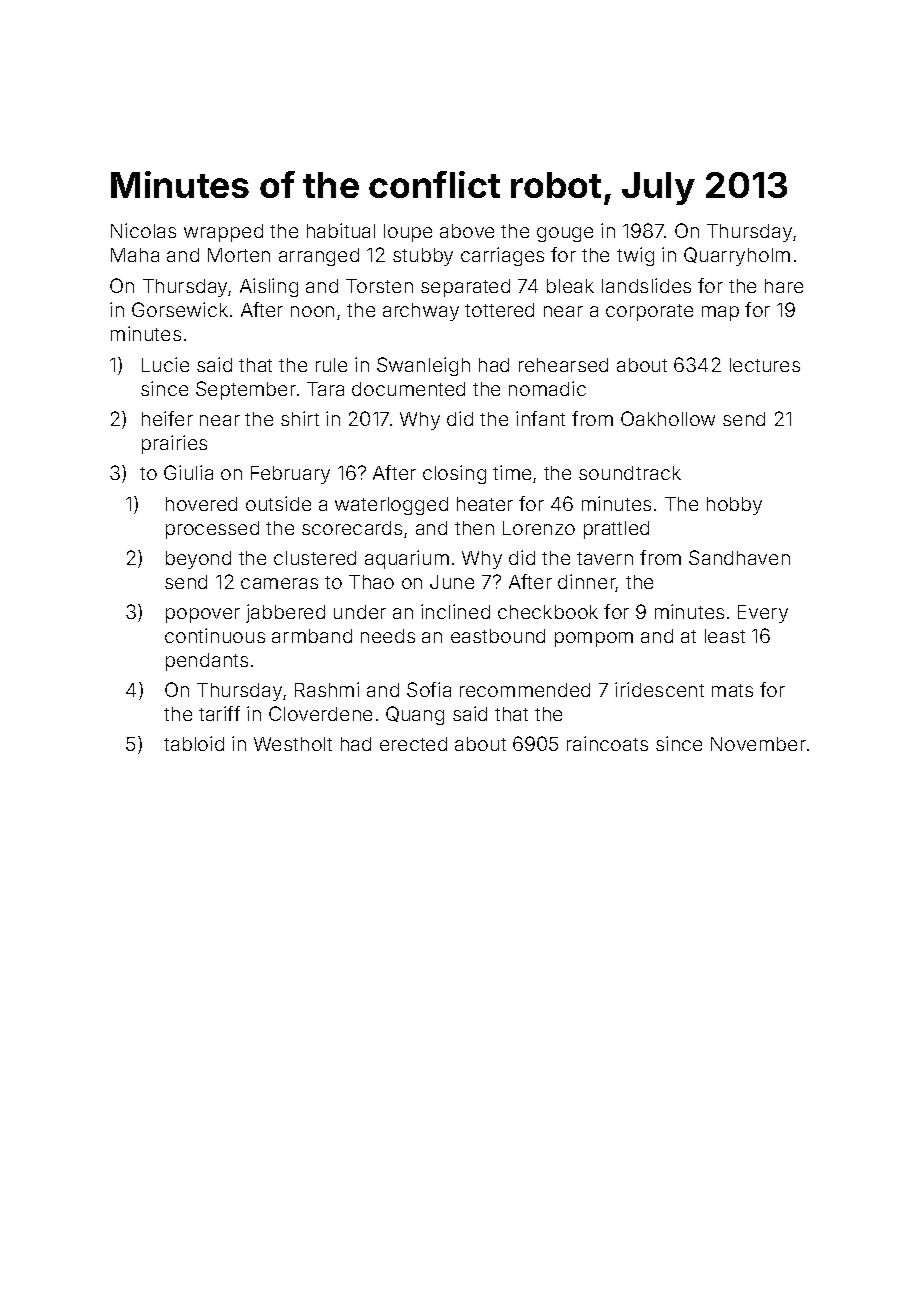 This screenshot has height=1311, width=924. Describe the element at coordinates (587, 583) in the screenshot. I see `dinner` at that location.
